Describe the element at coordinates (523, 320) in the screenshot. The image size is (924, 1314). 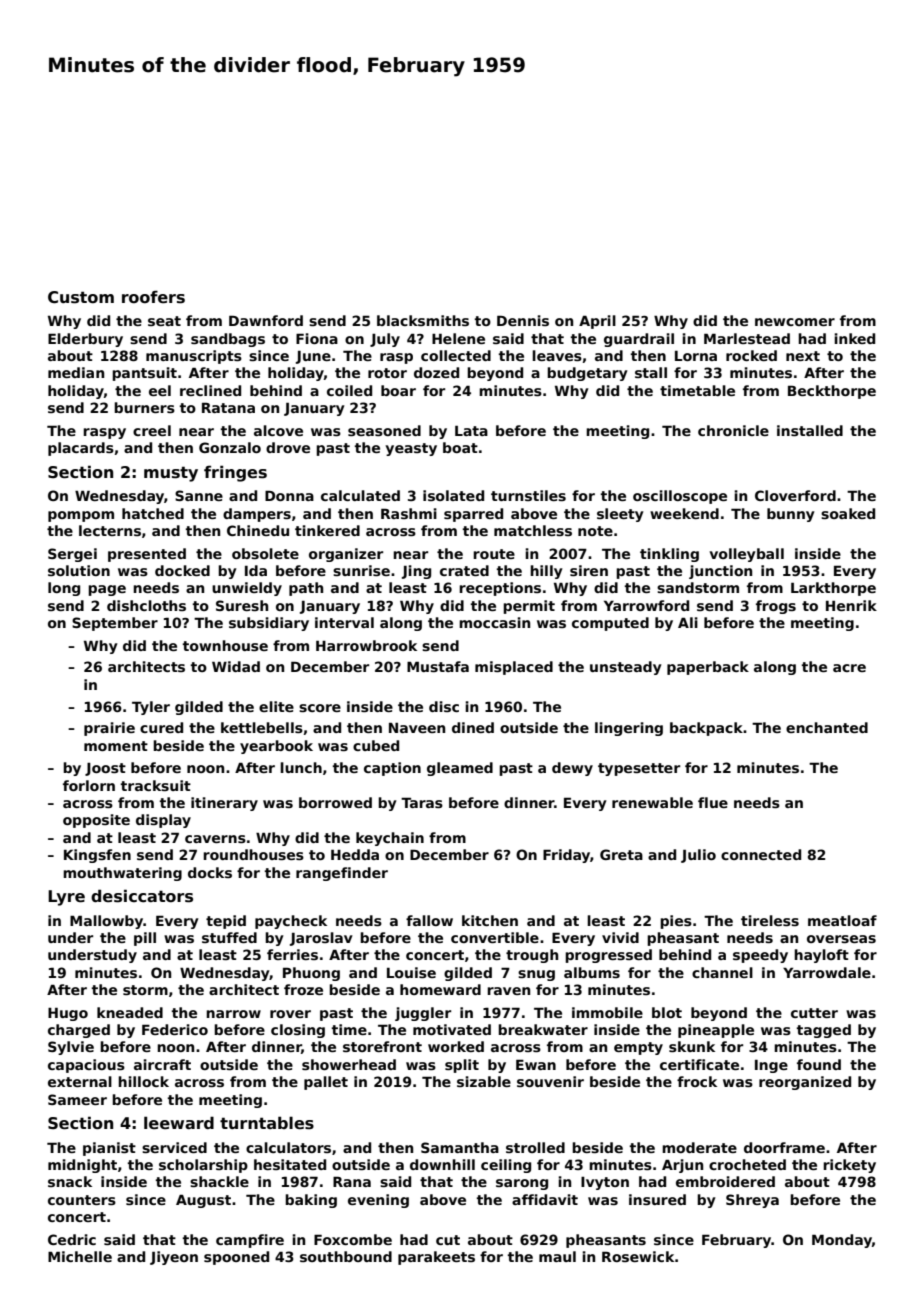
I see `Dennis` at that location.
